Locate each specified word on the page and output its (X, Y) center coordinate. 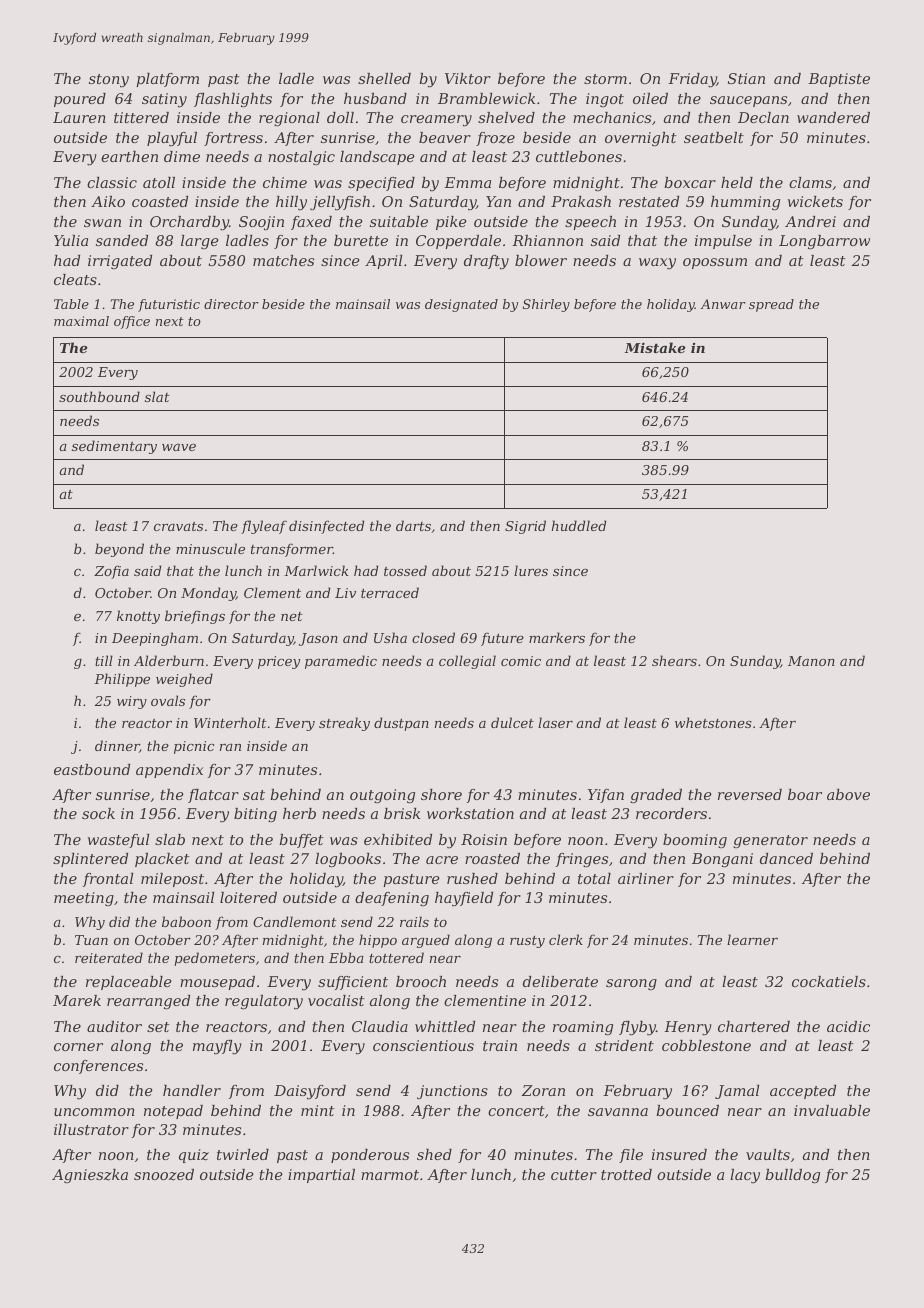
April (383, 262)
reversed (750, 794)
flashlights (233, 100)
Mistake (655, 347)
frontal (108, 880)
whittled (445, 1026)
